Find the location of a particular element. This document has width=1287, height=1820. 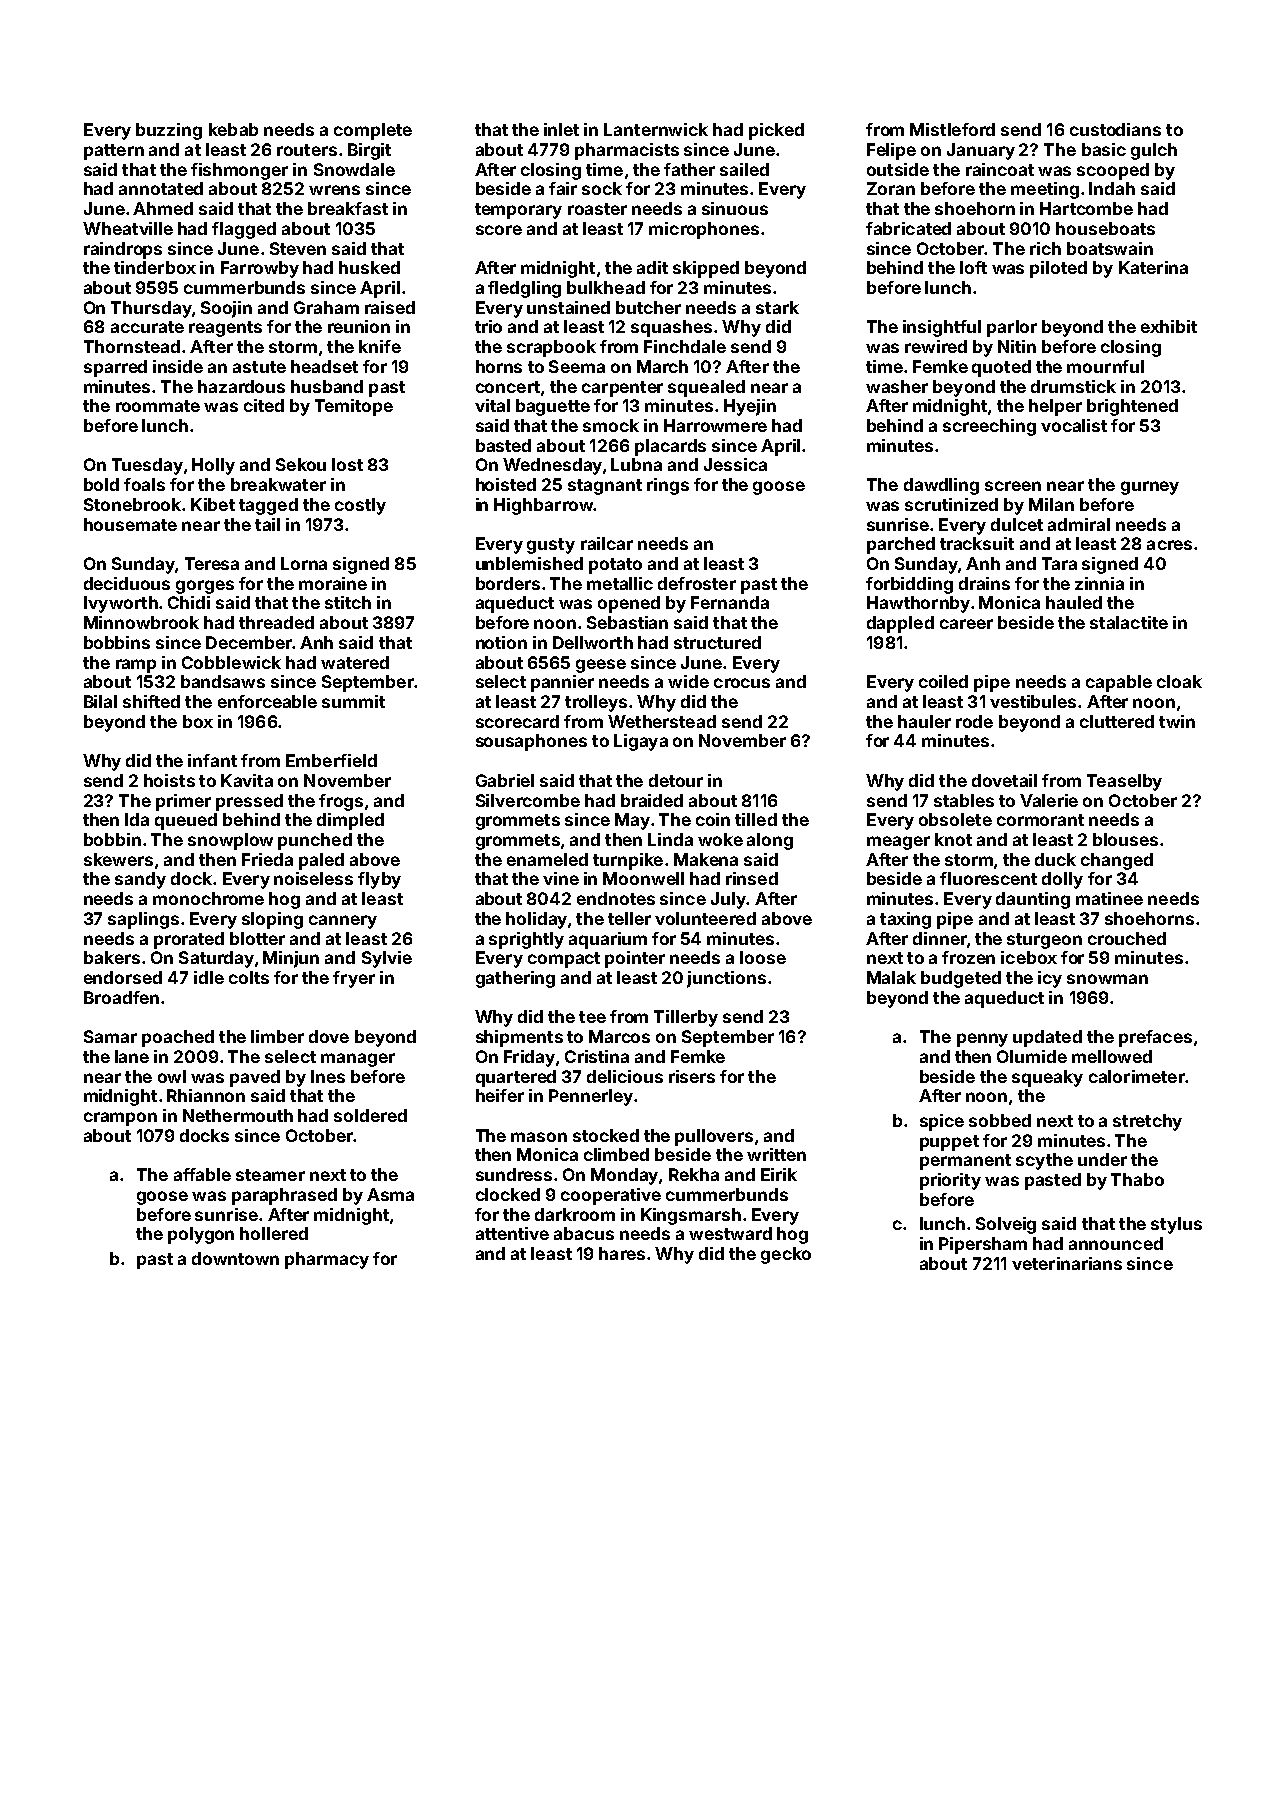

downtown is located at coordinates (235, 1258).
